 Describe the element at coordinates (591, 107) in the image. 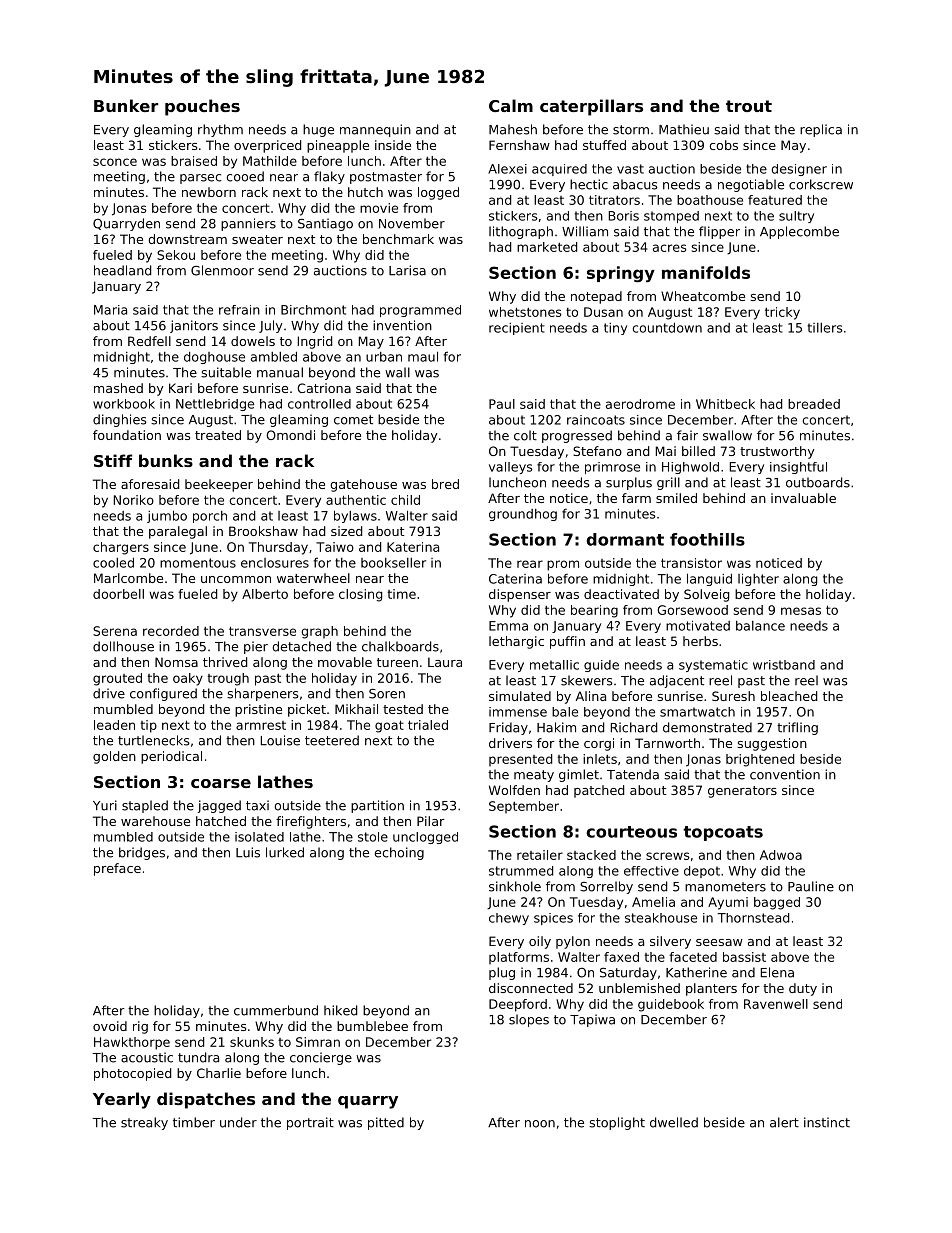

I see `caterpillars` at that location.
